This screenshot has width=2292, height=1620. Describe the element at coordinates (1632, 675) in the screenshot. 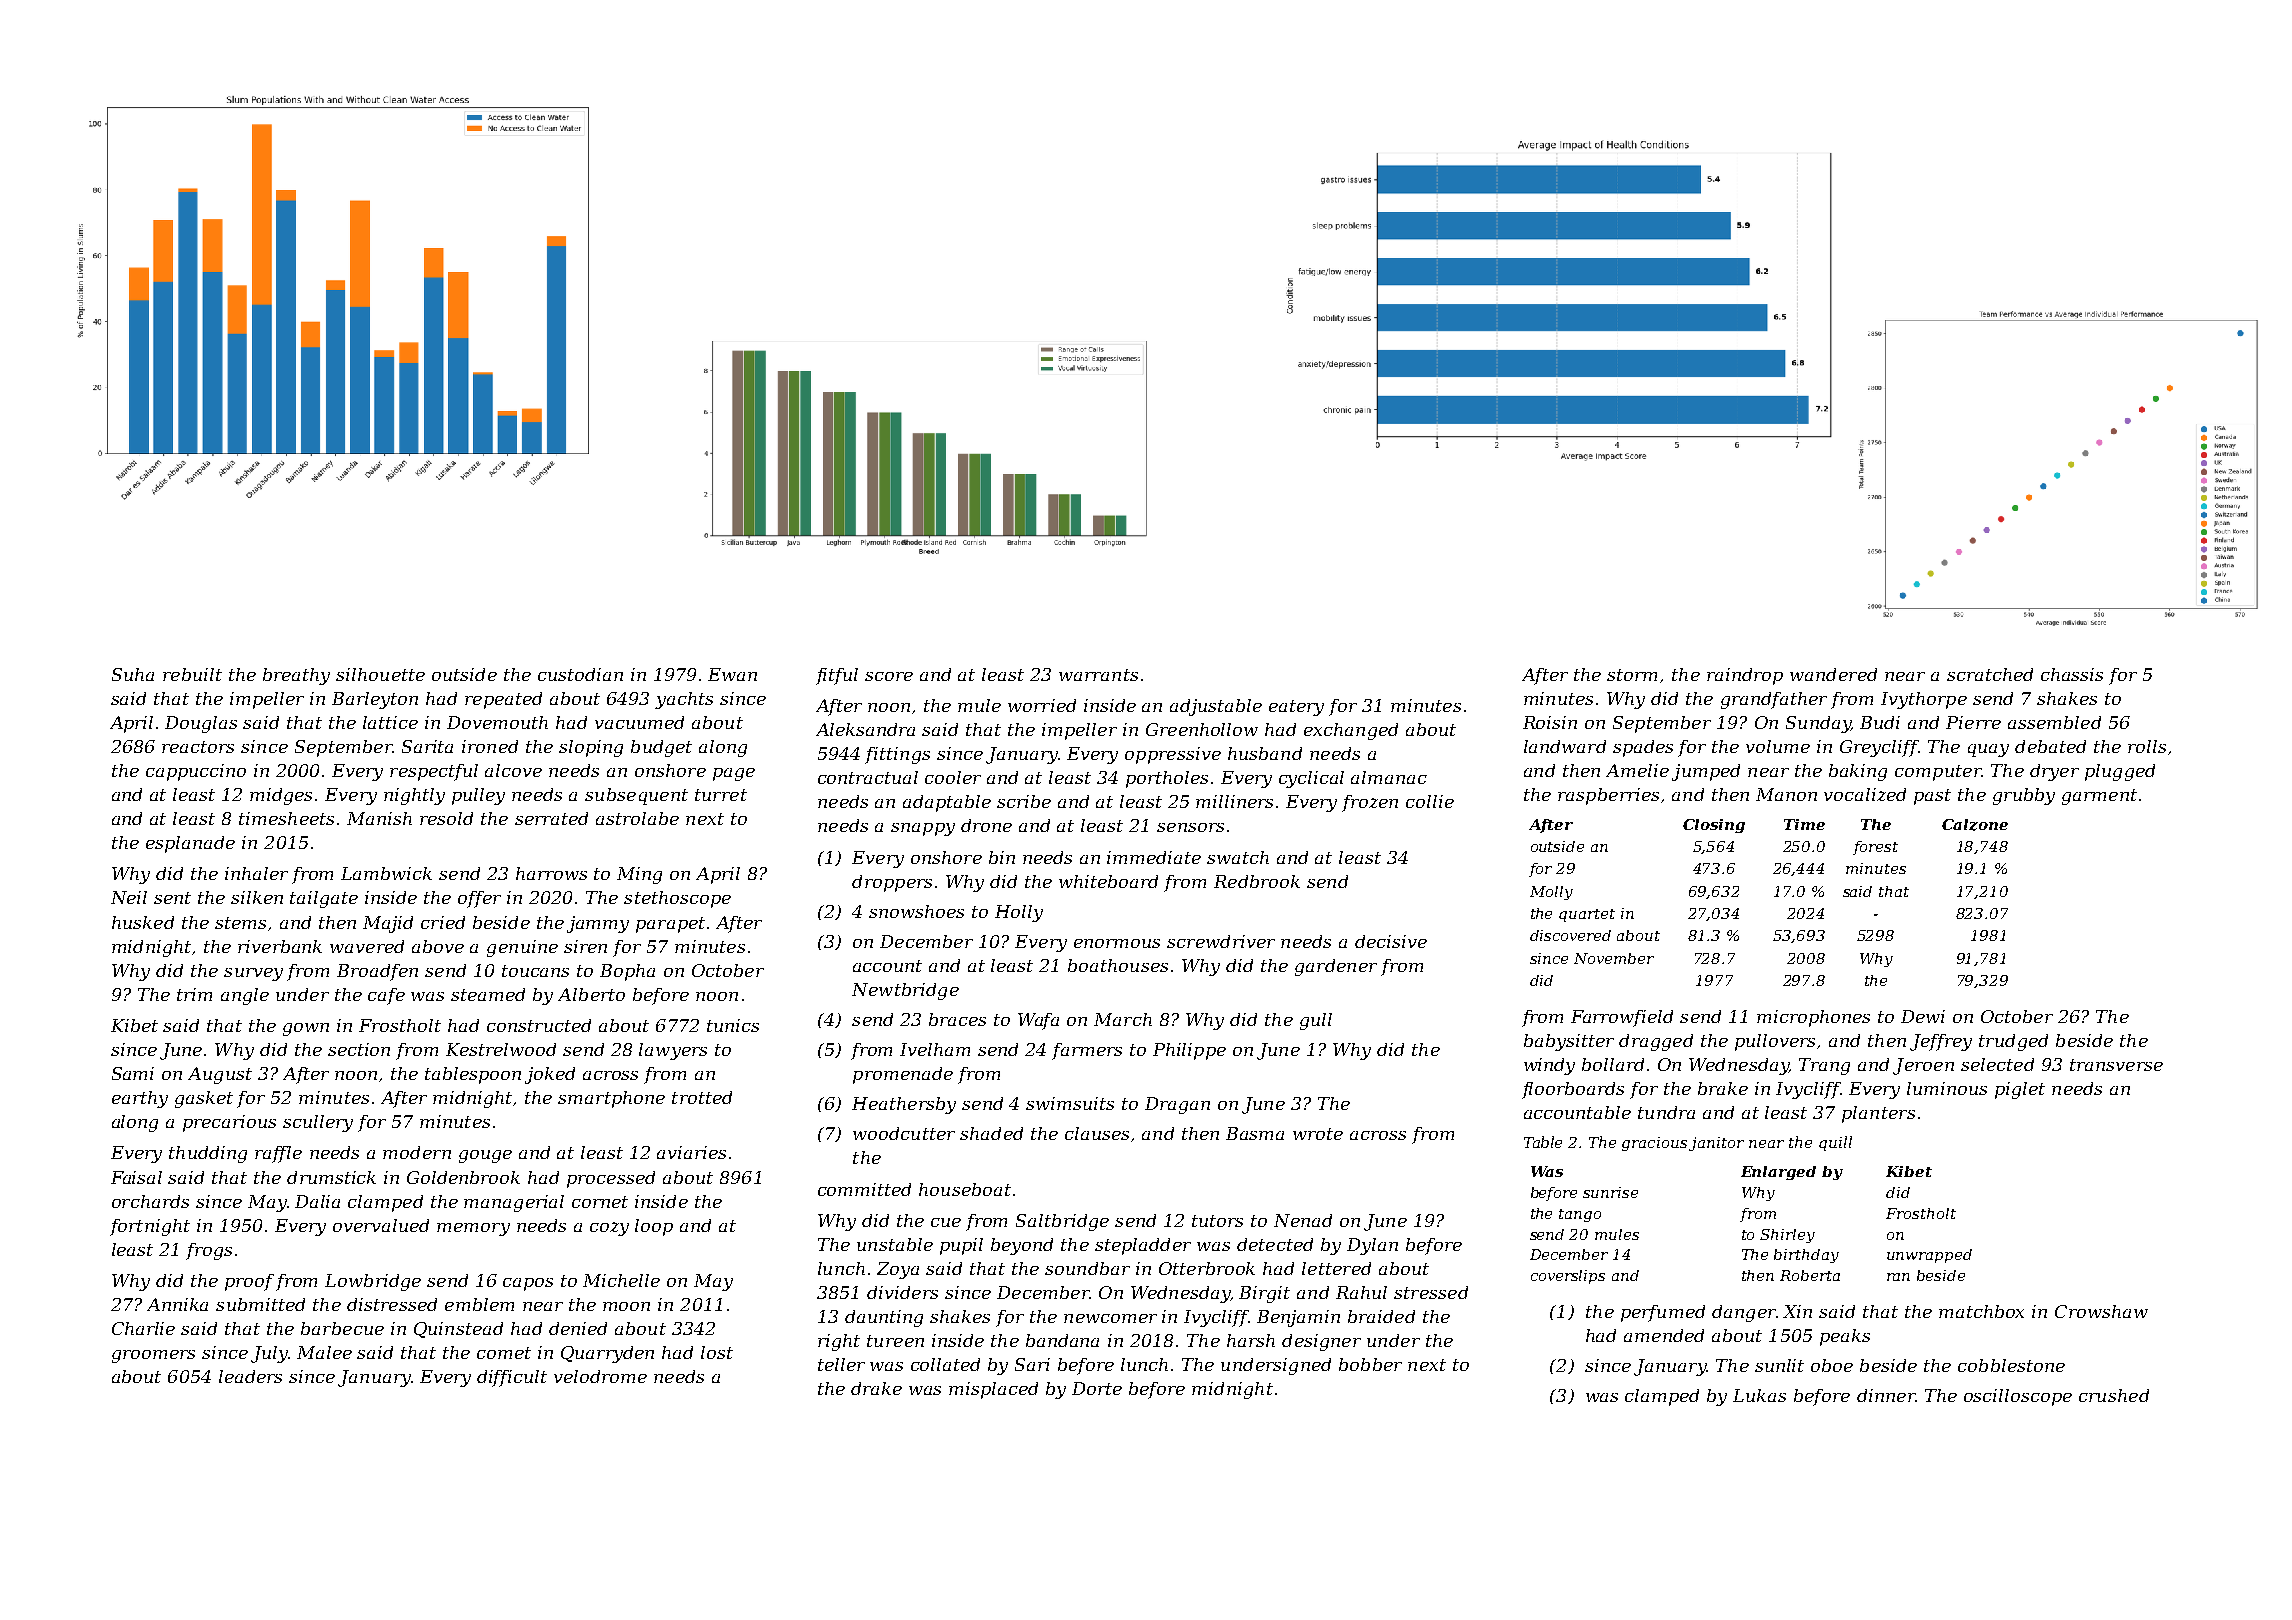

I see `storm` at that location.
